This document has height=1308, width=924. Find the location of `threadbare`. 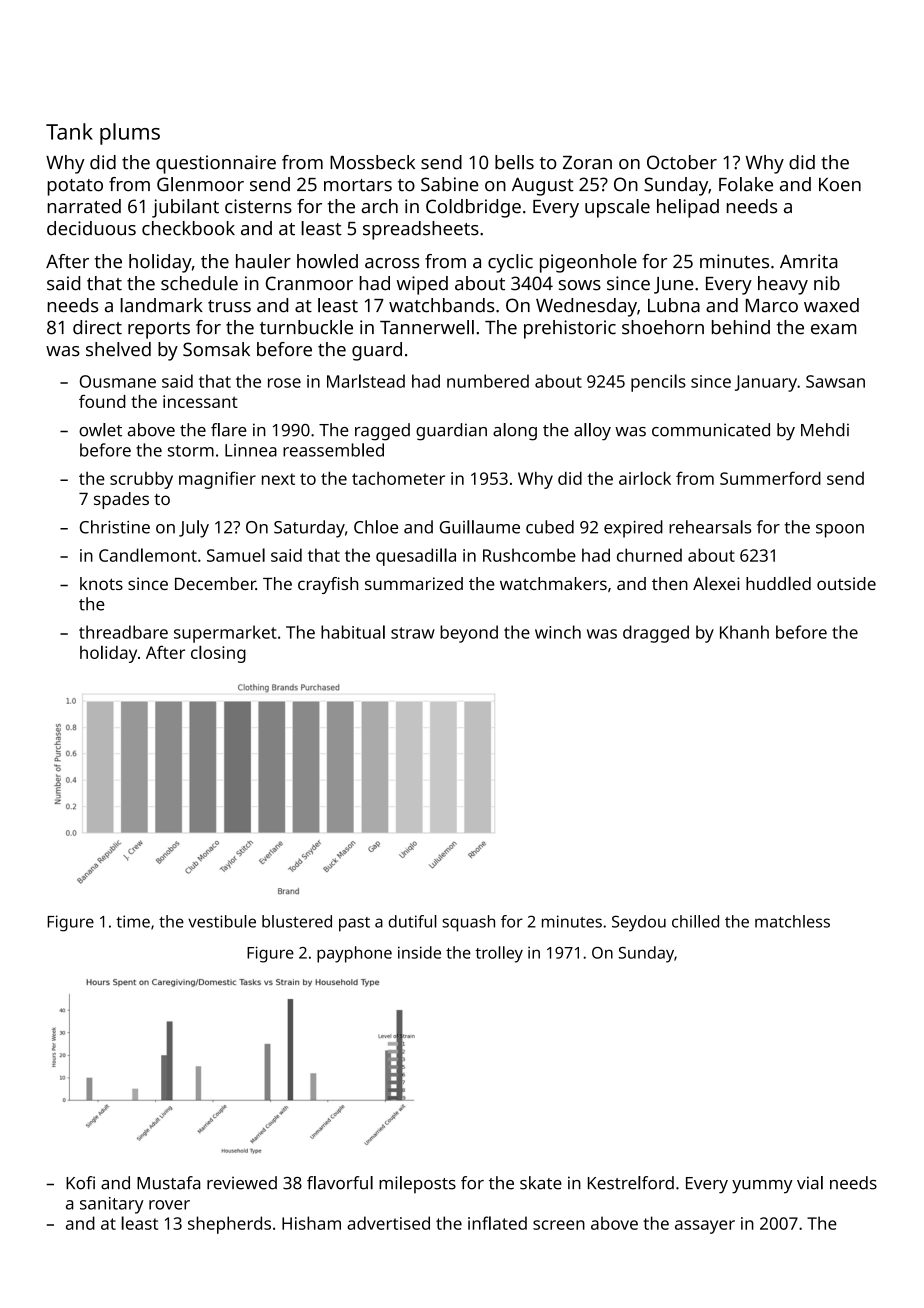

threadbare is located at coordinates (123, 632).
